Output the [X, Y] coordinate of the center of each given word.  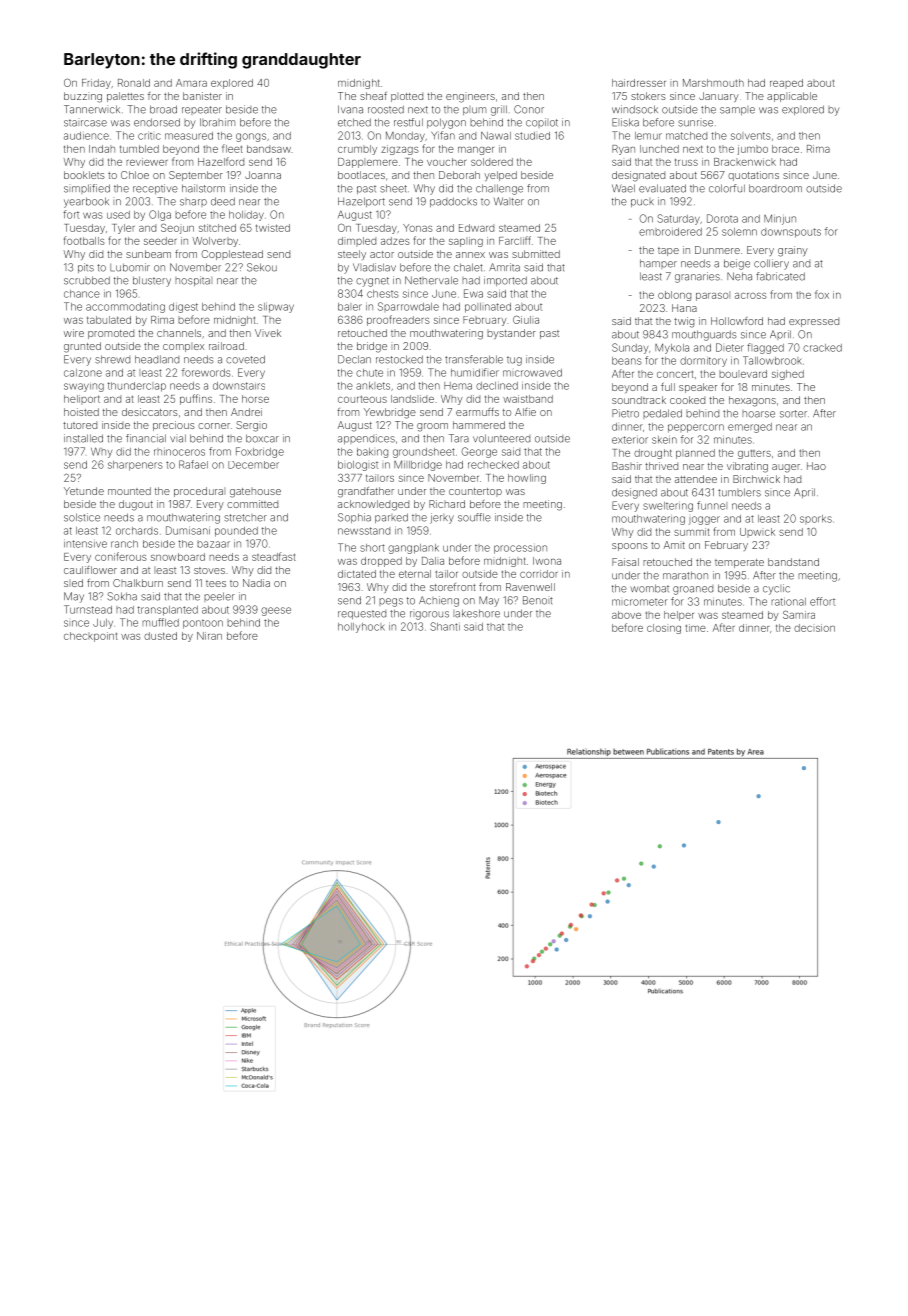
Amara [191, 83]
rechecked [493, 465]
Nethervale [431, 280]
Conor [529, 109]
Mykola [672, 348]
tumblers [739, 492]
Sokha [122, 596]
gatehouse [255, 493]
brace [785, 149]
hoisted [81, 412]
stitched [217, 228]
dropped [381, 562]
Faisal [625, 562]
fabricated [780, 276]
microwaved [532, 373]
